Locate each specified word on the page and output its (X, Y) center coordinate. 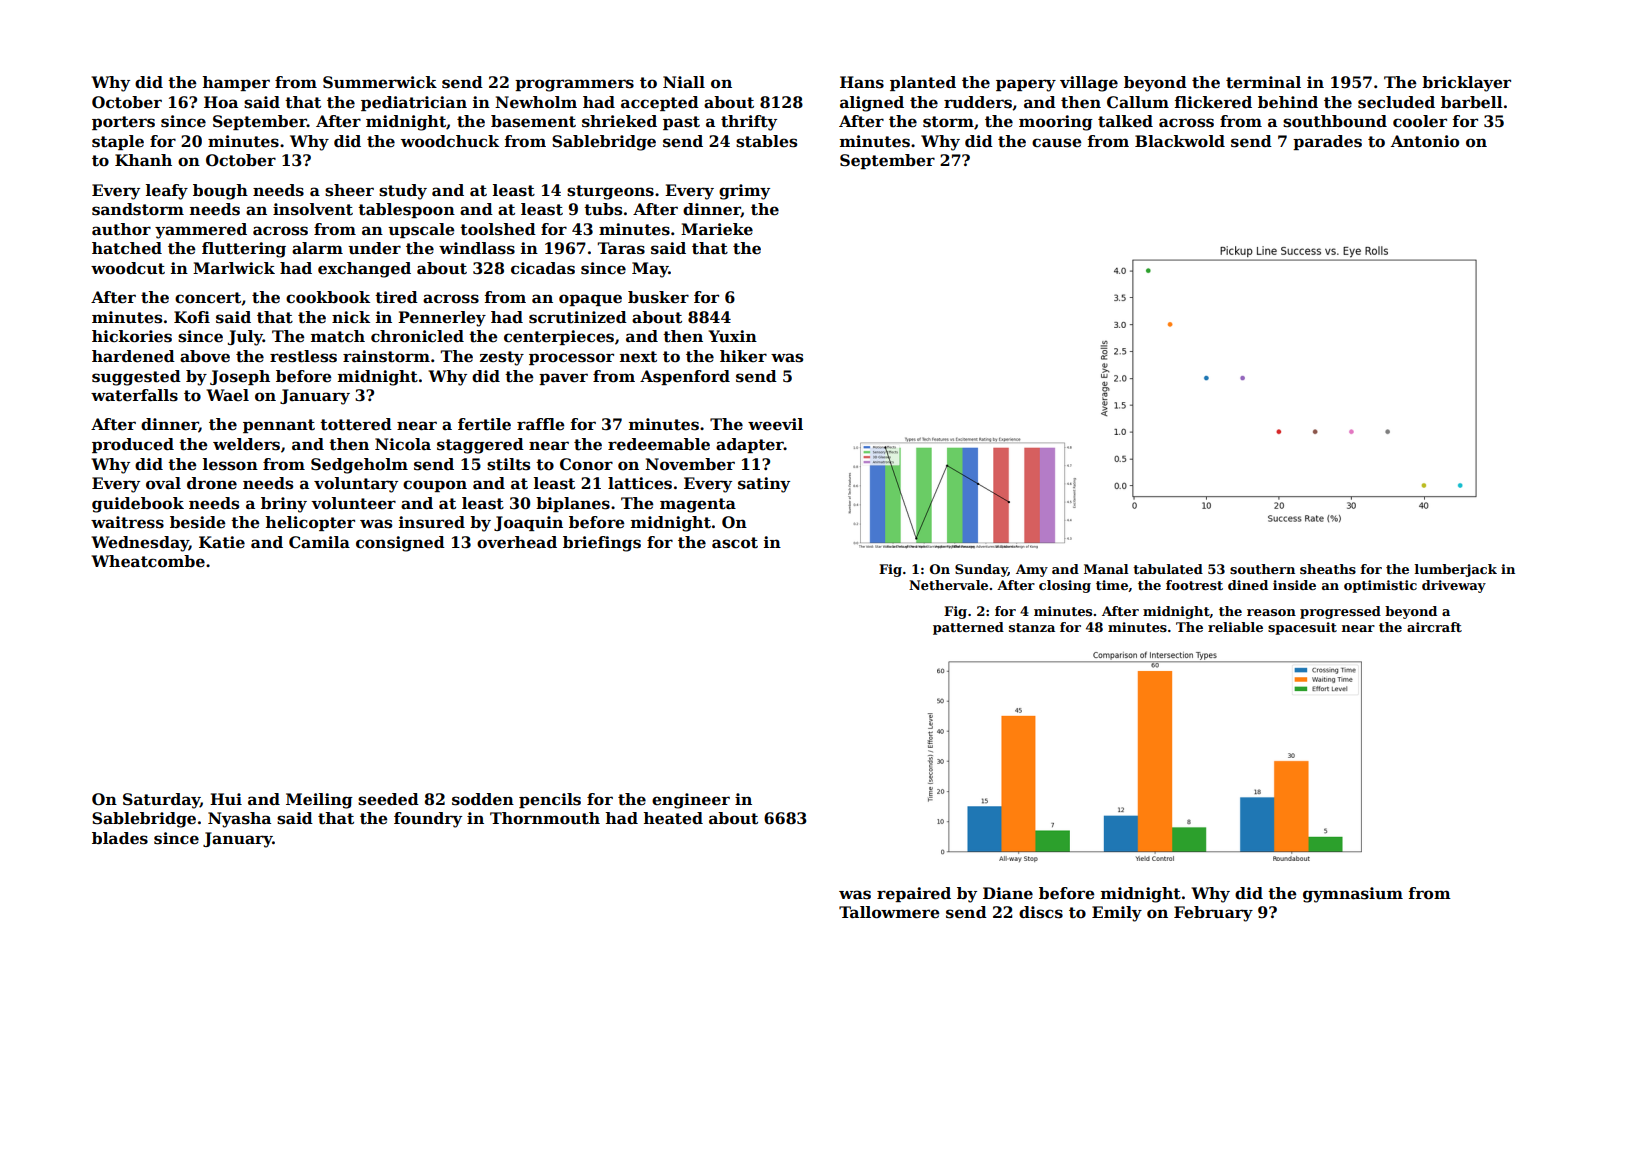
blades (120, 838)
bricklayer (1466, 84)
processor (571, 359)
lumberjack (1456, 570)
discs (1041, 912)
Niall (684, 82)
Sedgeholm (359, 466)
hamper (236, 83)
